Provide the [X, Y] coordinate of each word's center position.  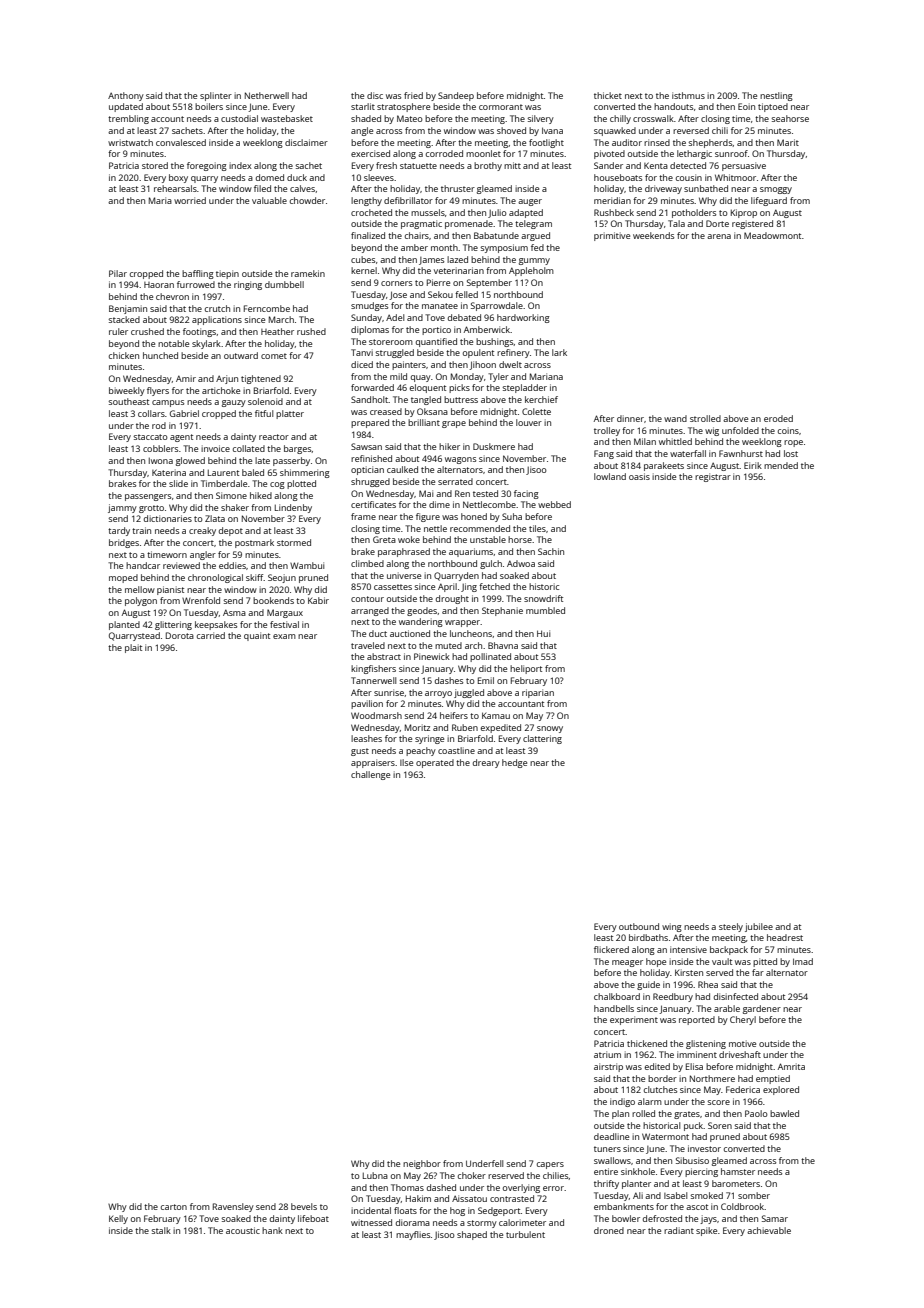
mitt [512, 165]
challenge [370, 775]
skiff [255, 577]
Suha [512, 516]
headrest [785, 937]
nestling [776, 96]
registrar [713, 477]
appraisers [373, 763]
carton [174, 1207]
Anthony [126, 96]
